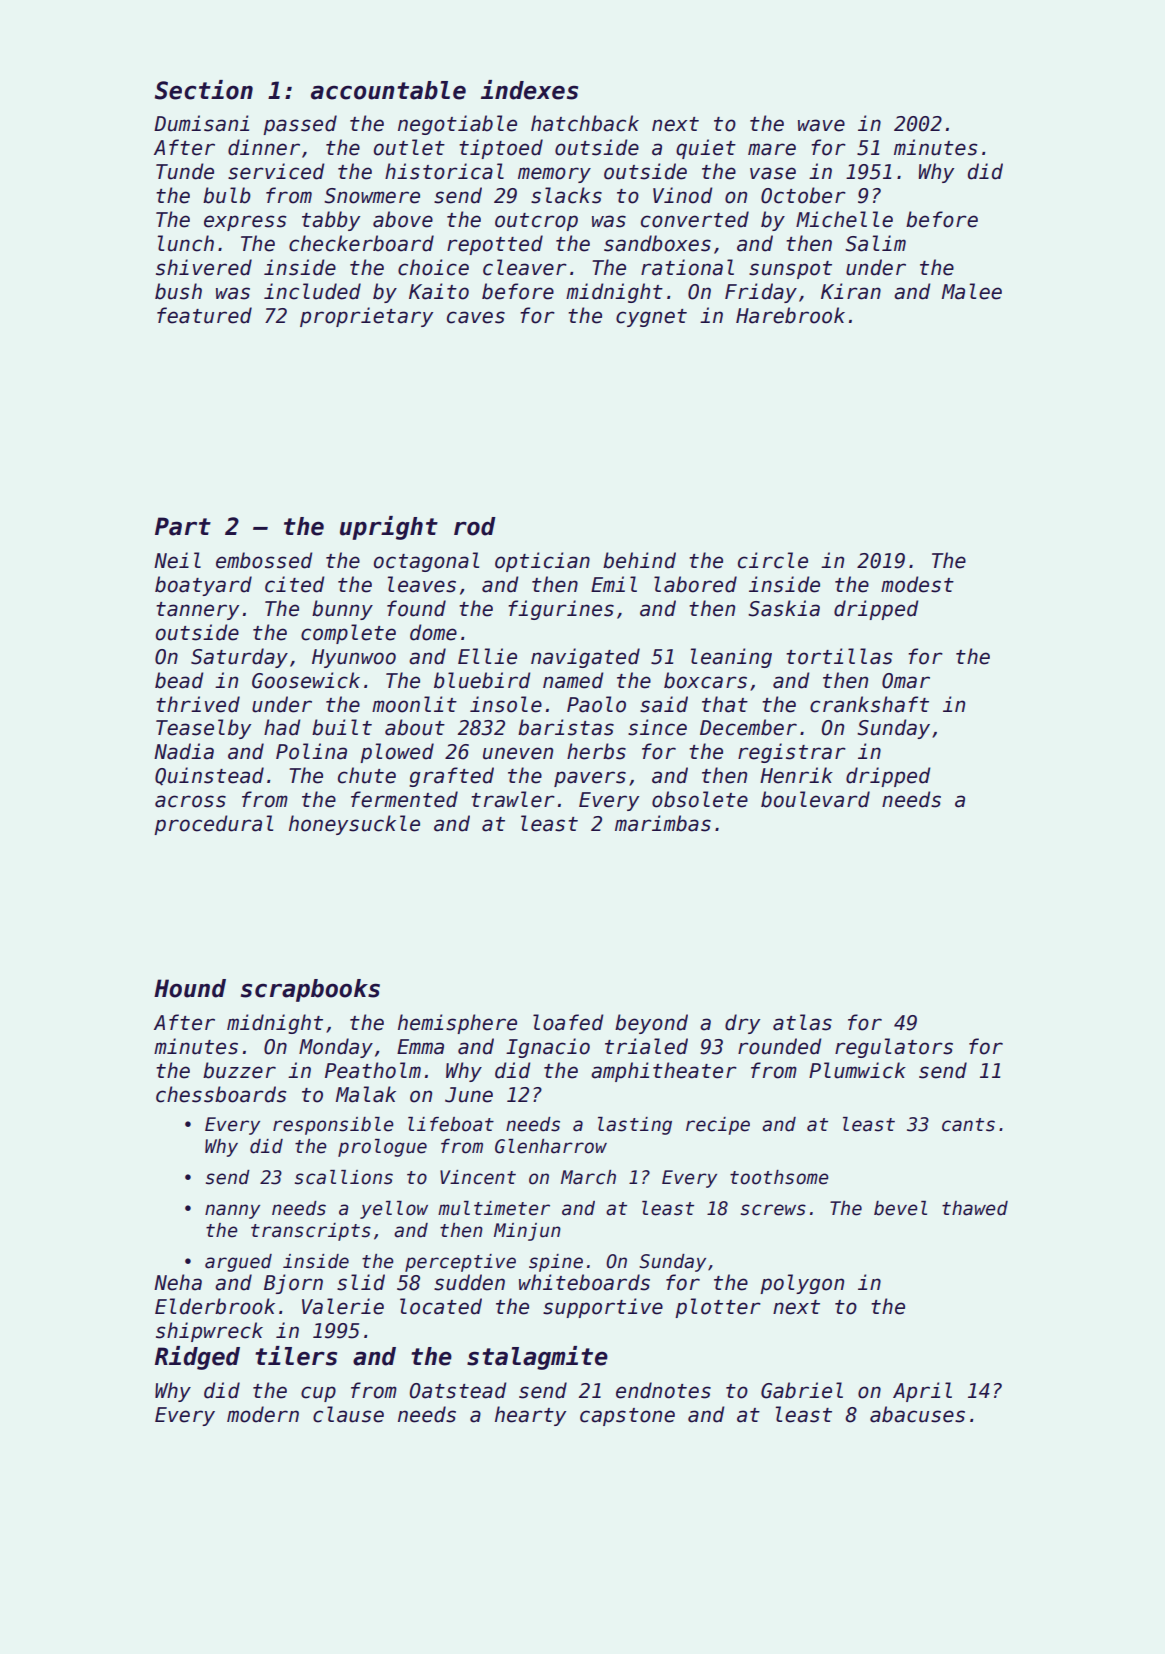  Describe the element at coordinates (851, 291) in the document. I see `Kiran` at that location.
